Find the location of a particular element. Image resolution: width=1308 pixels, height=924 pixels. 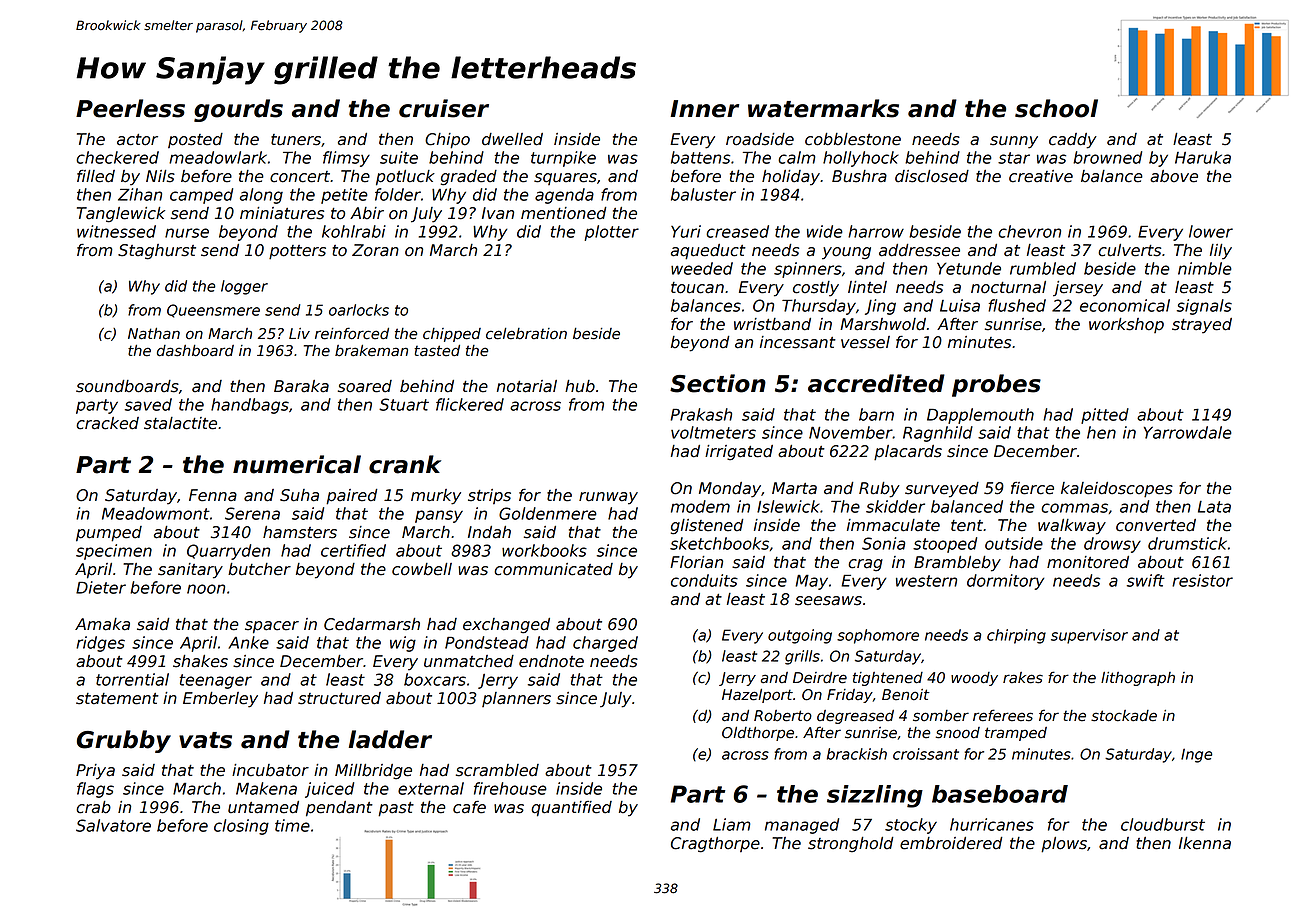

nimble is located at coordinates (1205, 268).
